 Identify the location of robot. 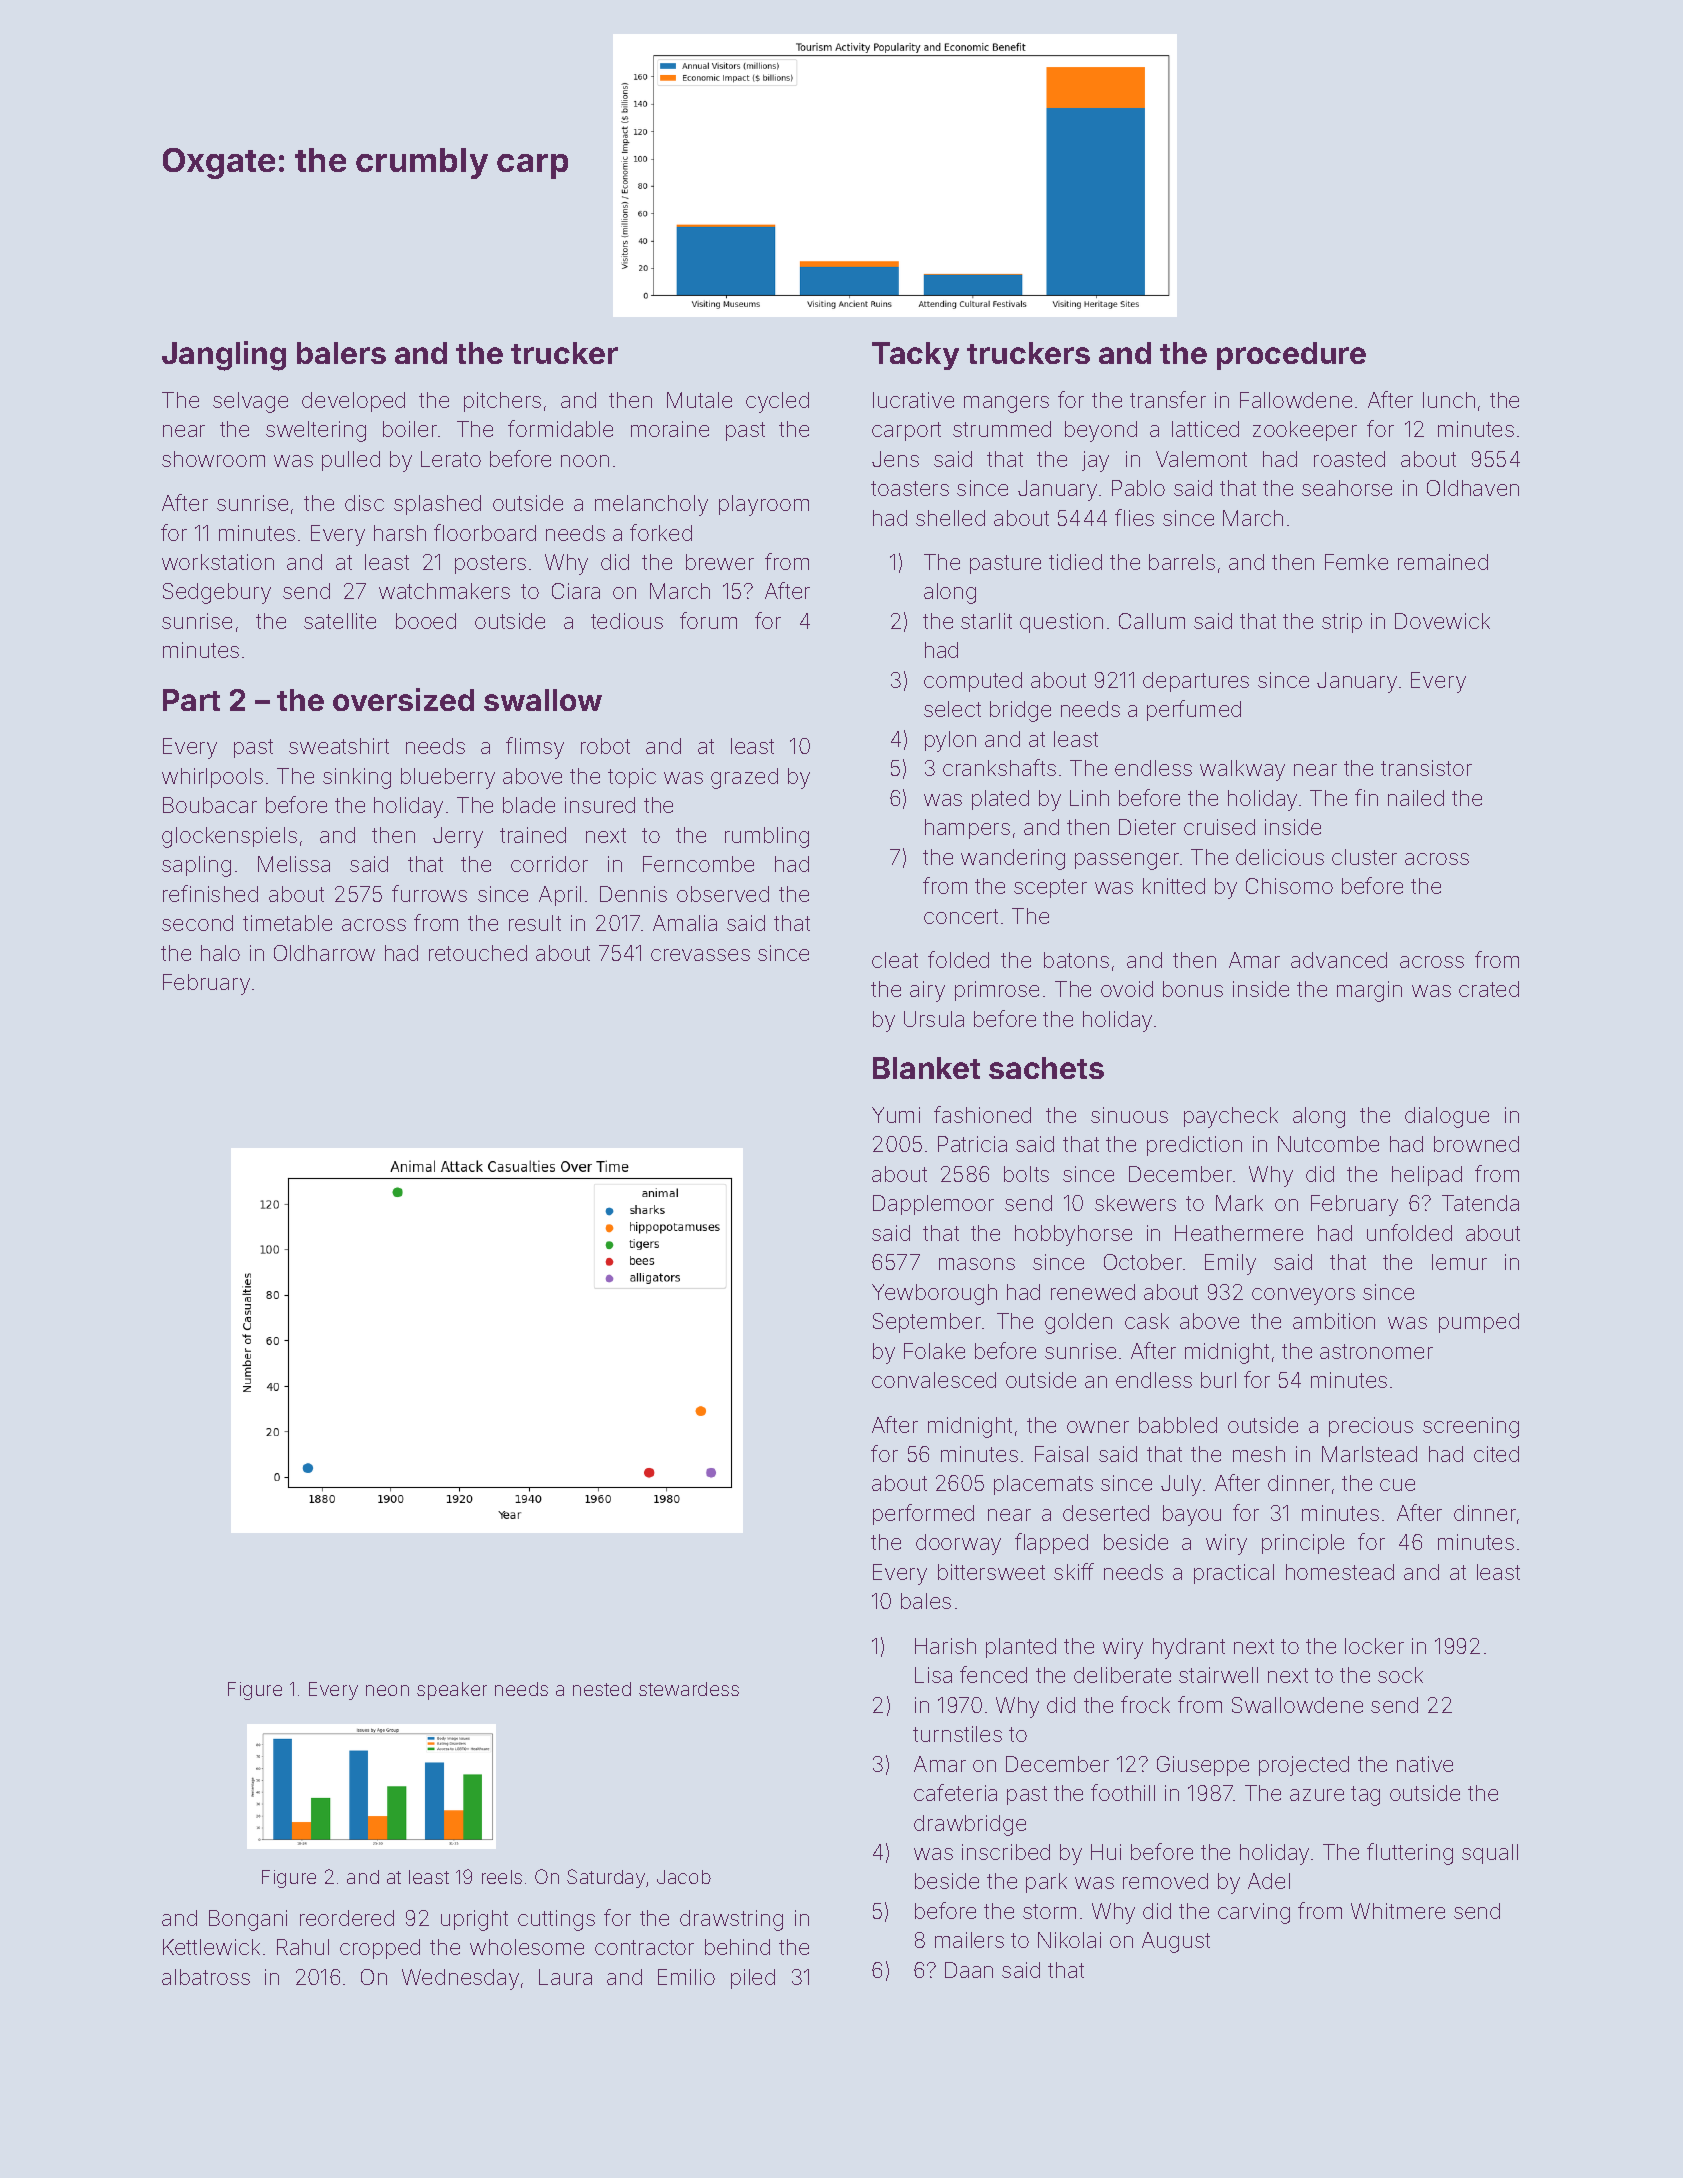
(605, 746).
